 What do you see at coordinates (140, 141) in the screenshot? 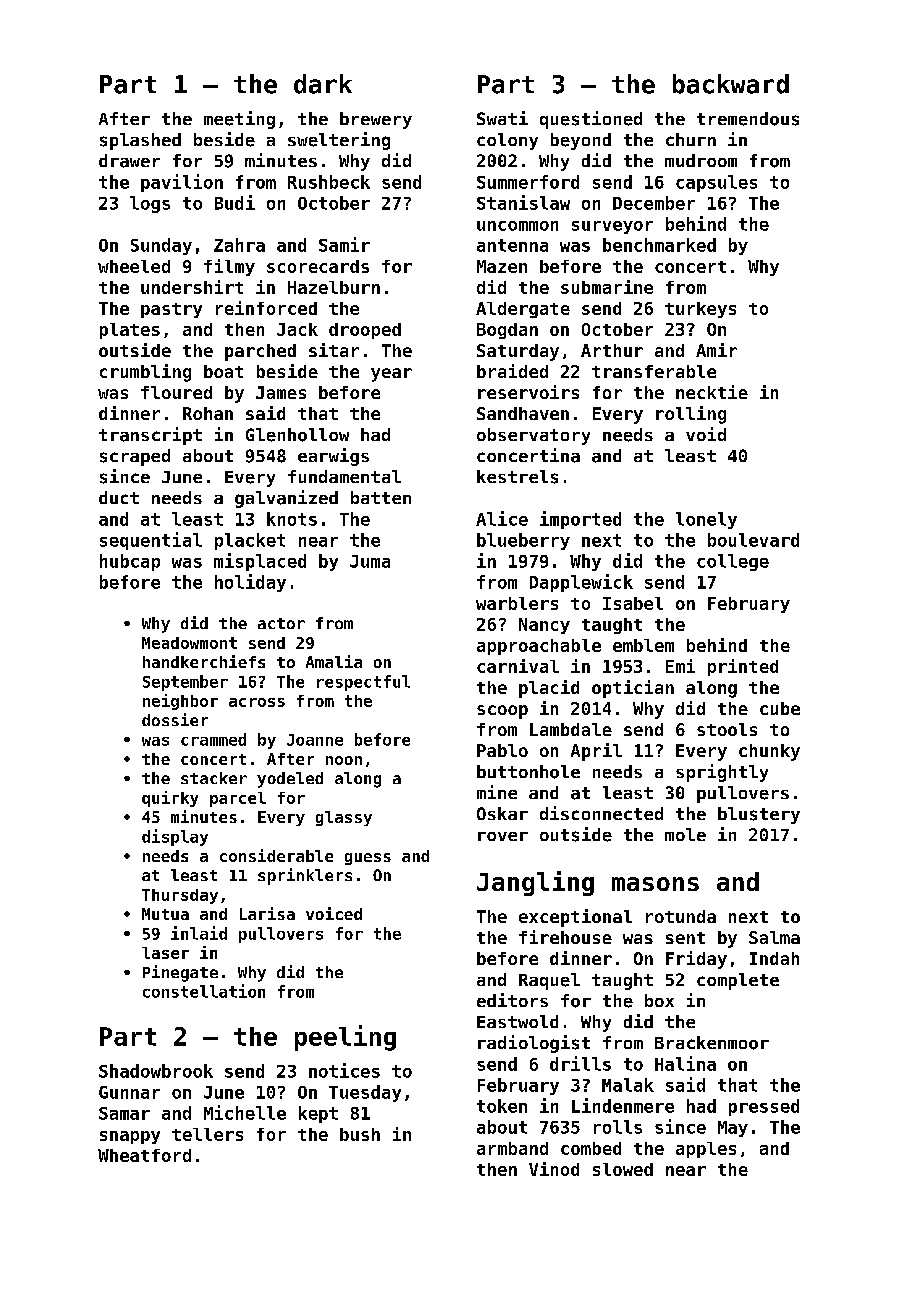
I see `splashed` at bounding box center [140, 141].
